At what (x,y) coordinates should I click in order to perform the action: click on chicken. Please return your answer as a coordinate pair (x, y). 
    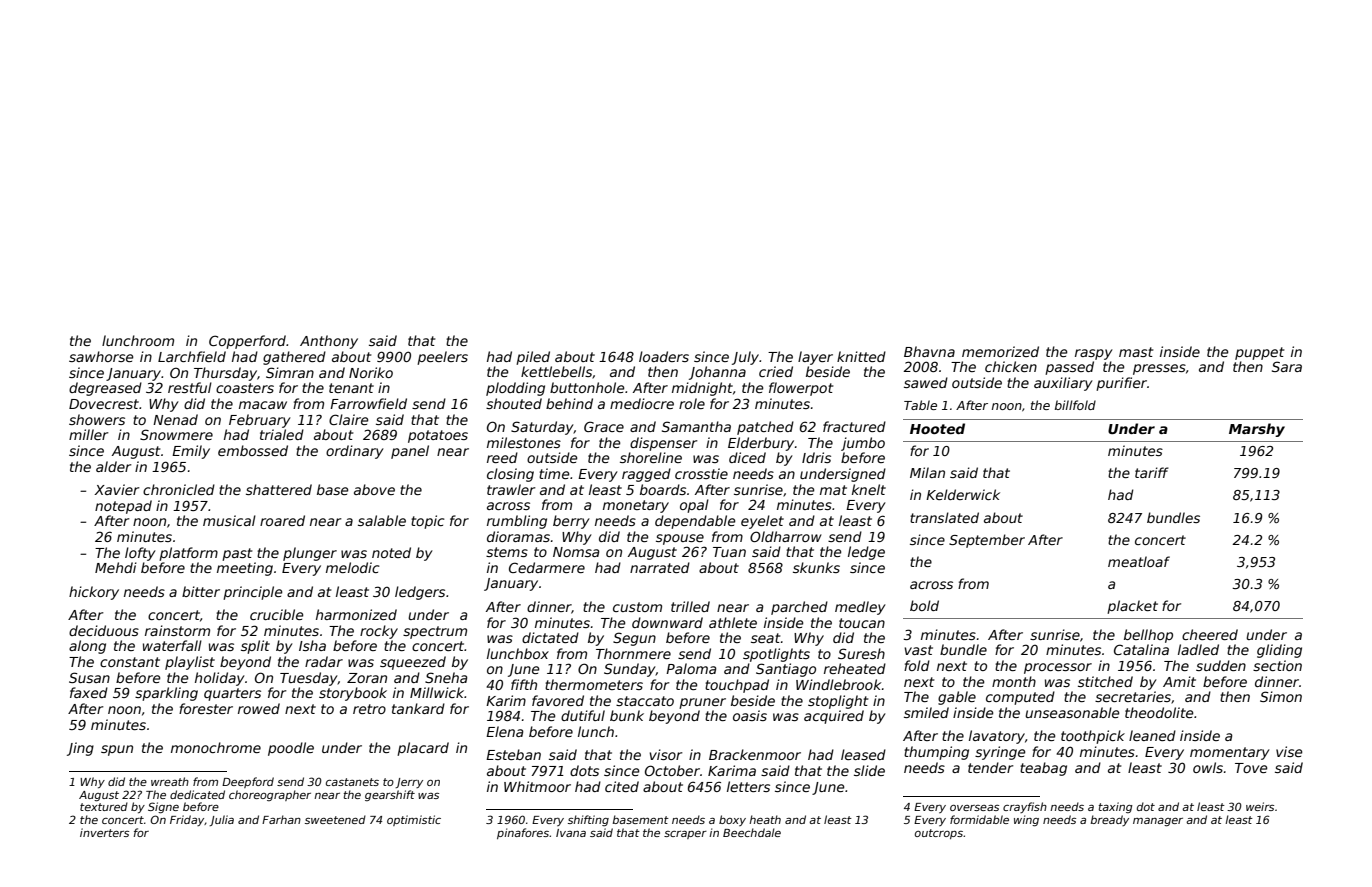
    Looking at the image, I should click on (1011, 366).
